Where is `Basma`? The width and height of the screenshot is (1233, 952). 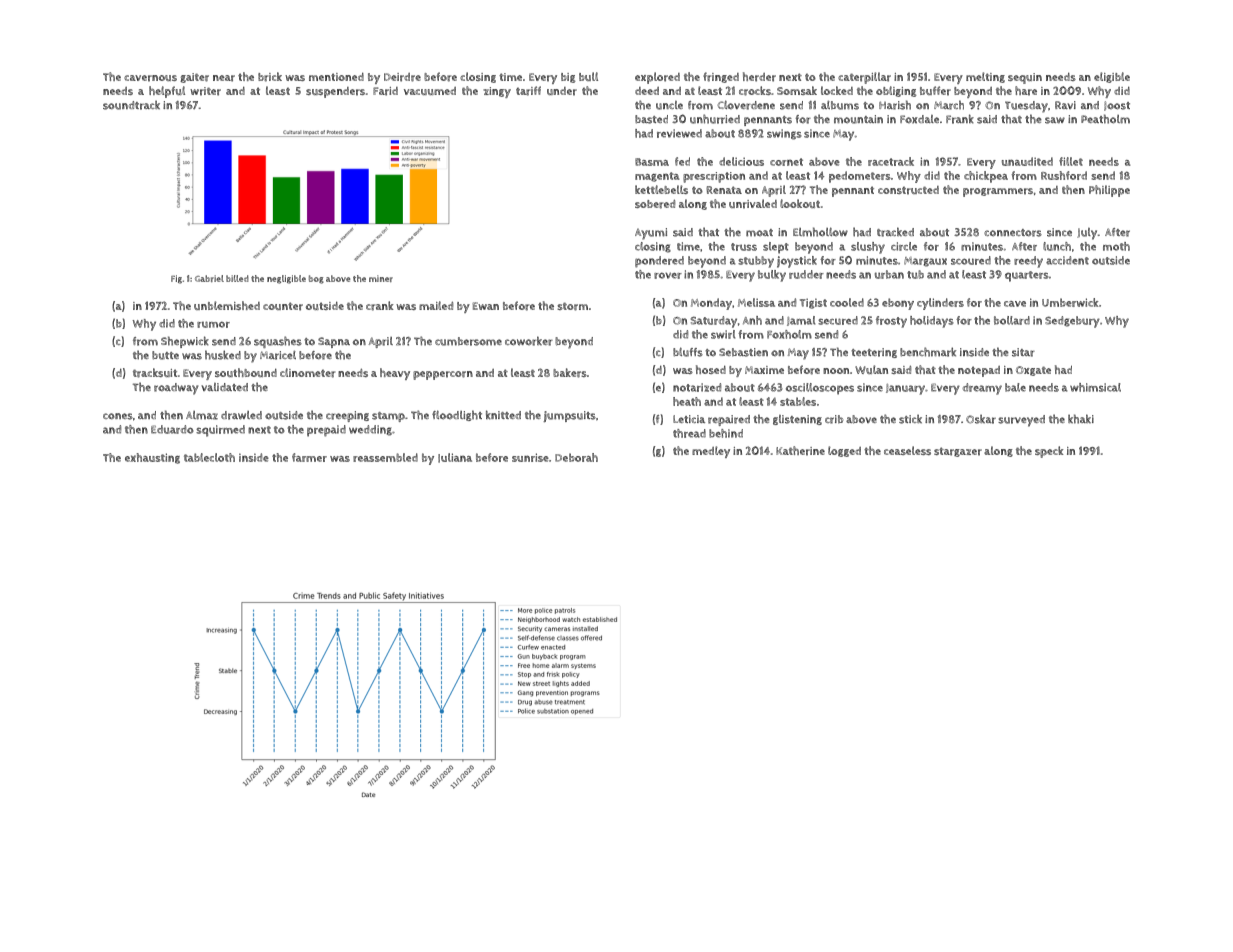 Basma is located at coordinates (652, 162).
